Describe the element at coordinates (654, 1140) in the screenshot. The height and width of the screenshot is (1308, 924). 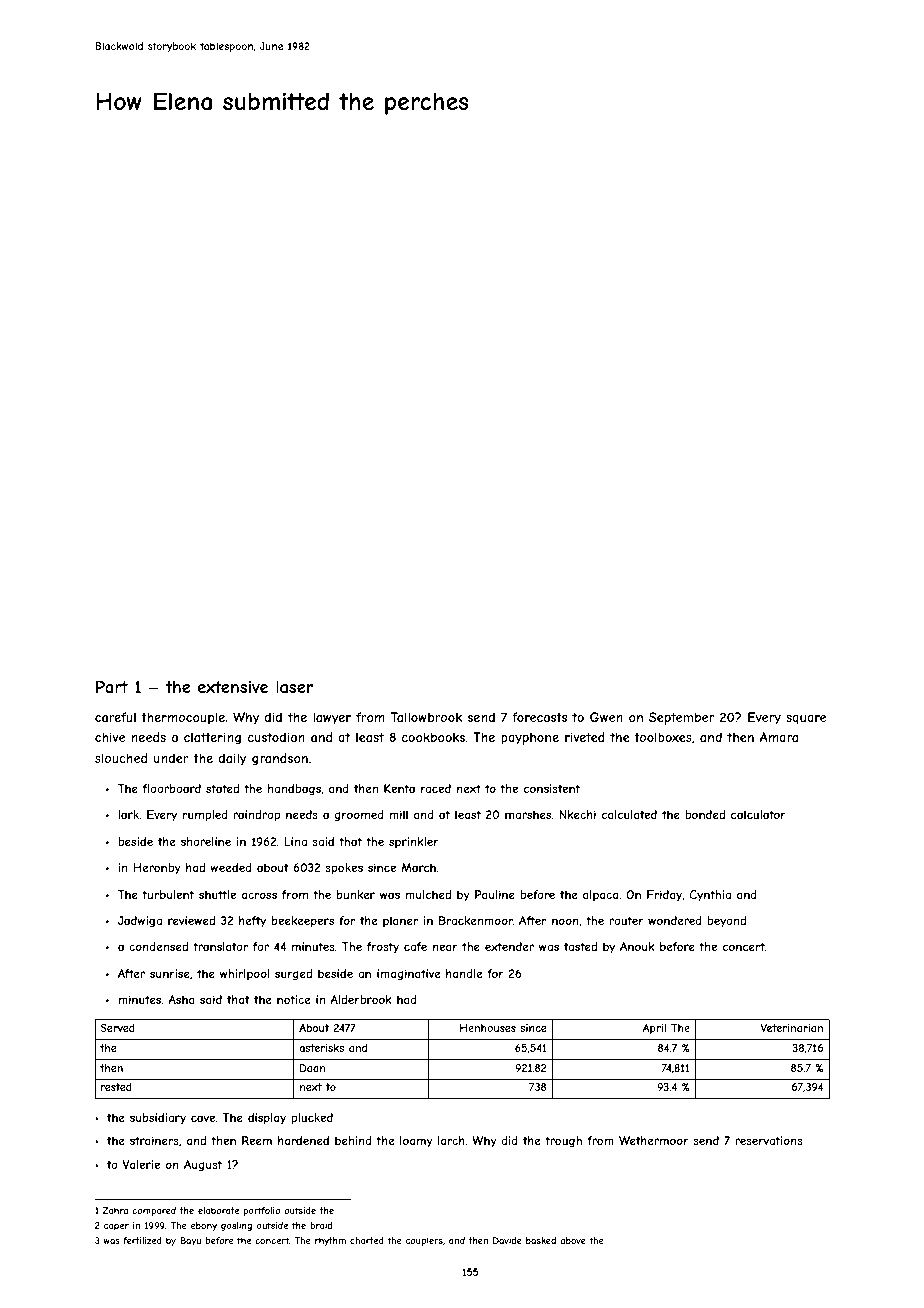
I see `Wethermoor` at that location.
